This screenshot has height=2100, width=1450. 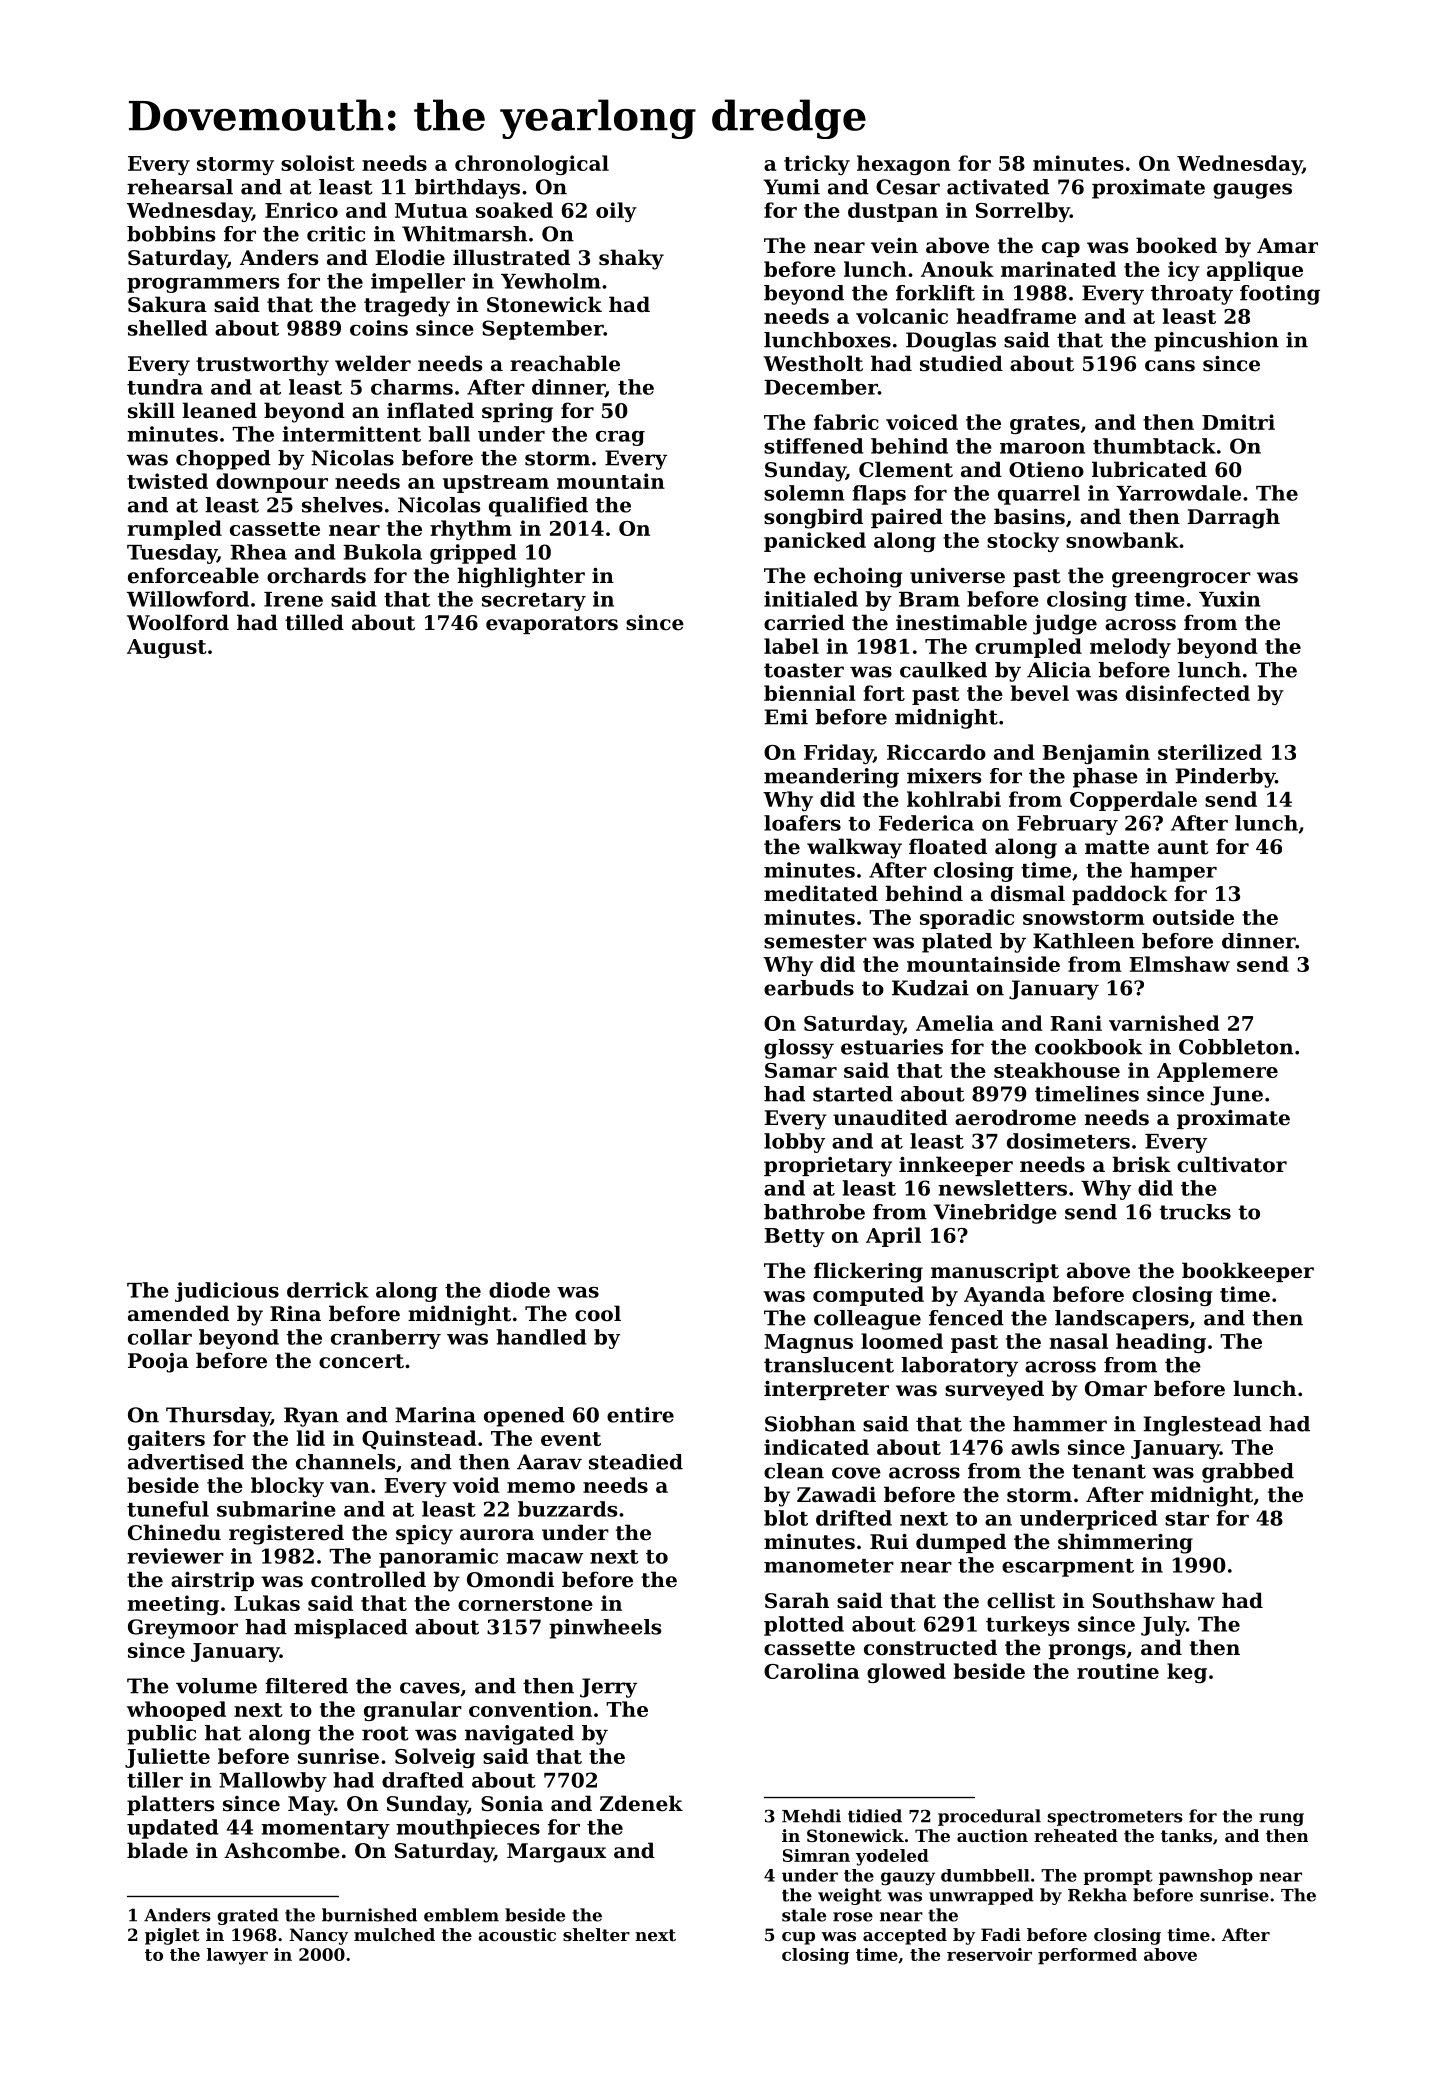 I want to click on tiller, so click(x=155, y=1780).
